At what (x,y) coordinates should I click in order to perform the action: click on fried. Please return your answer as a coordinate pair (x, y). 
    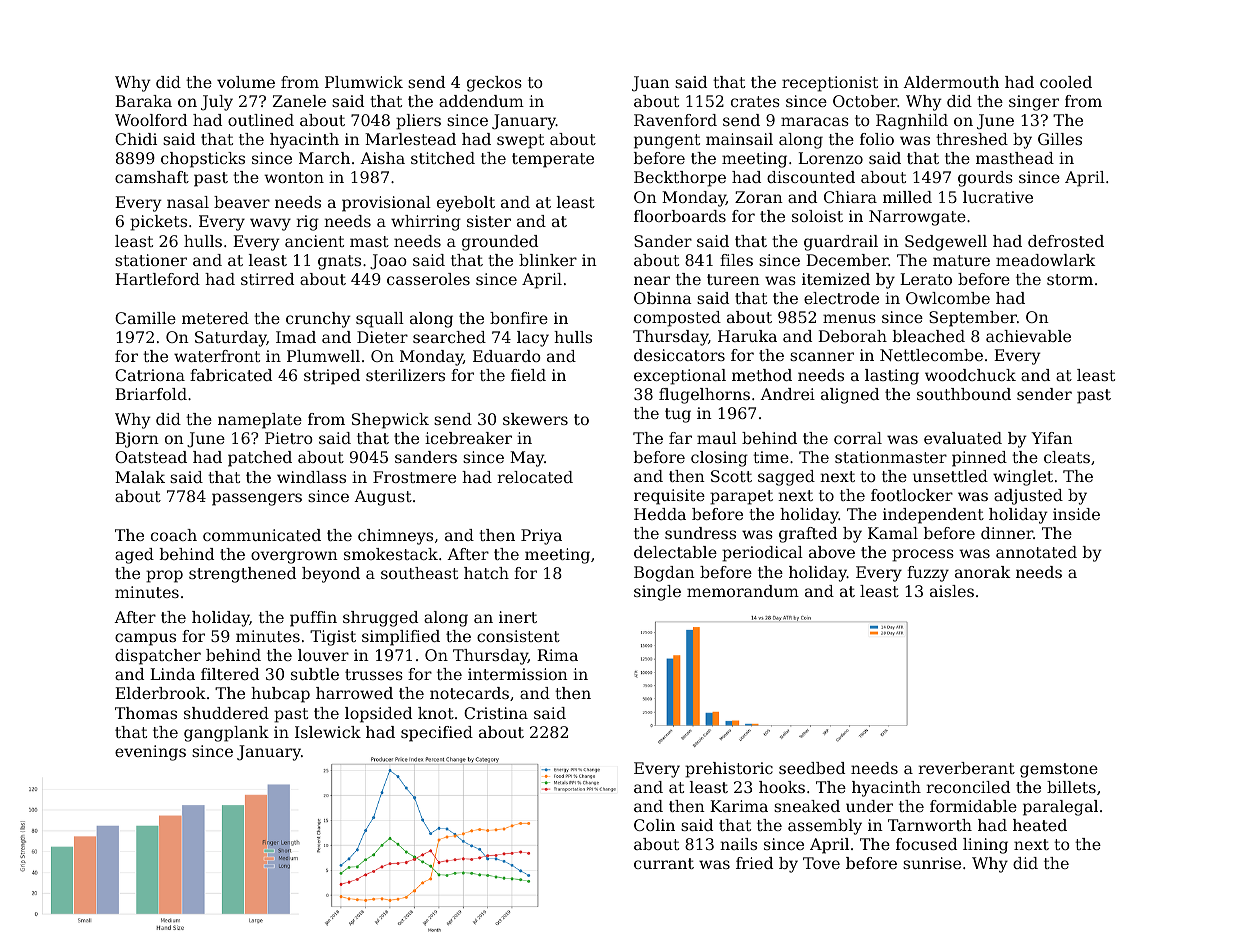
    Looking at the image, I should click on (754, 863).
